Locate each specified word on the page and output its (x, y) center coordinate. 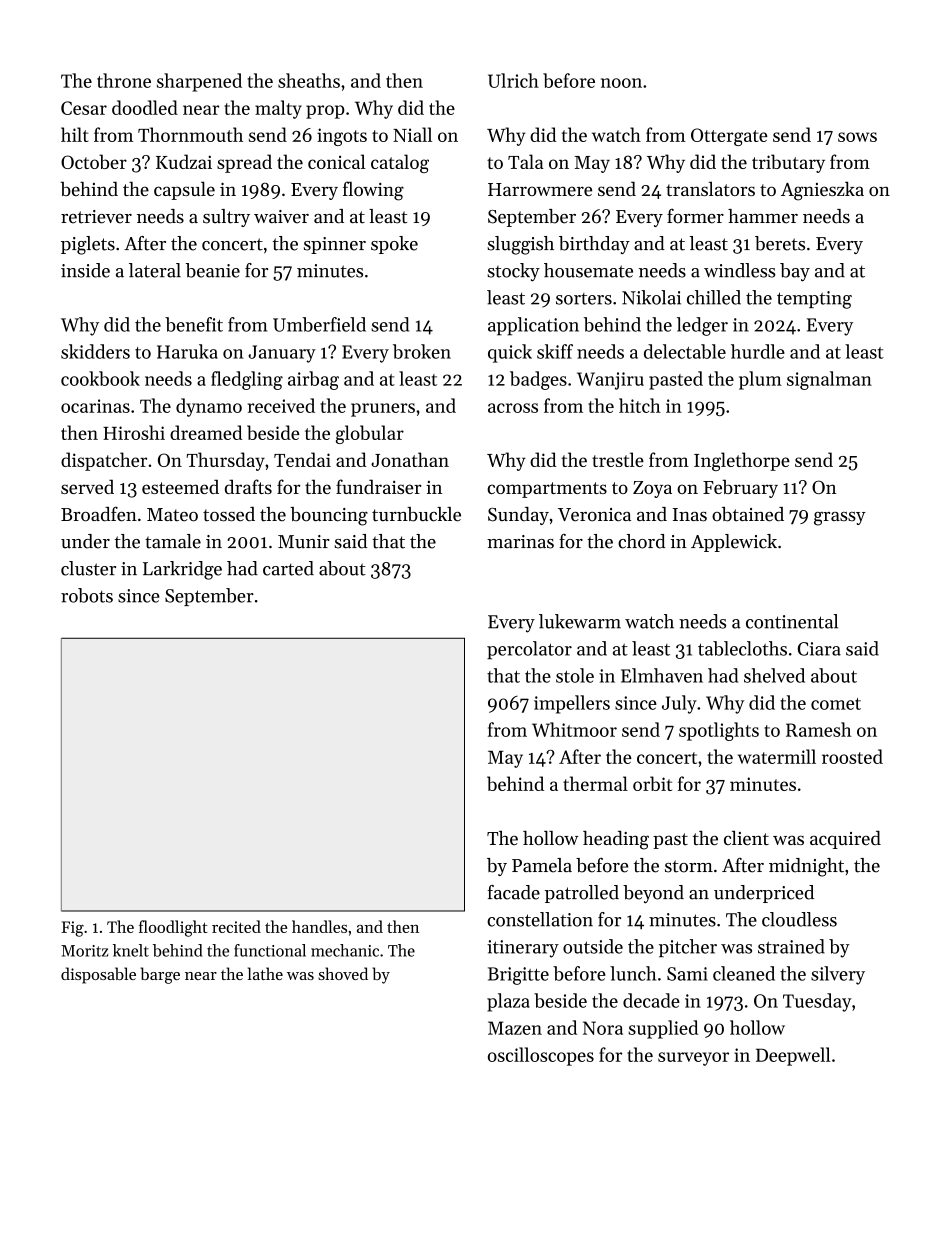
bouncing (329, 516)
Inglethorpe (742, 461)
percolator (529, 650)
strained (791, 946)
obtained (748, 514)
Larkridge (182, 570)
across (513, 408)
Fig (72, 929)
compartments (547, 490)
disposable (98, 975)
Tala (526, 161)
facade (513, 892)
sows (857, 137)
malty (278, 109)
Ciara (819, 649)
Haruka (187, 351)
